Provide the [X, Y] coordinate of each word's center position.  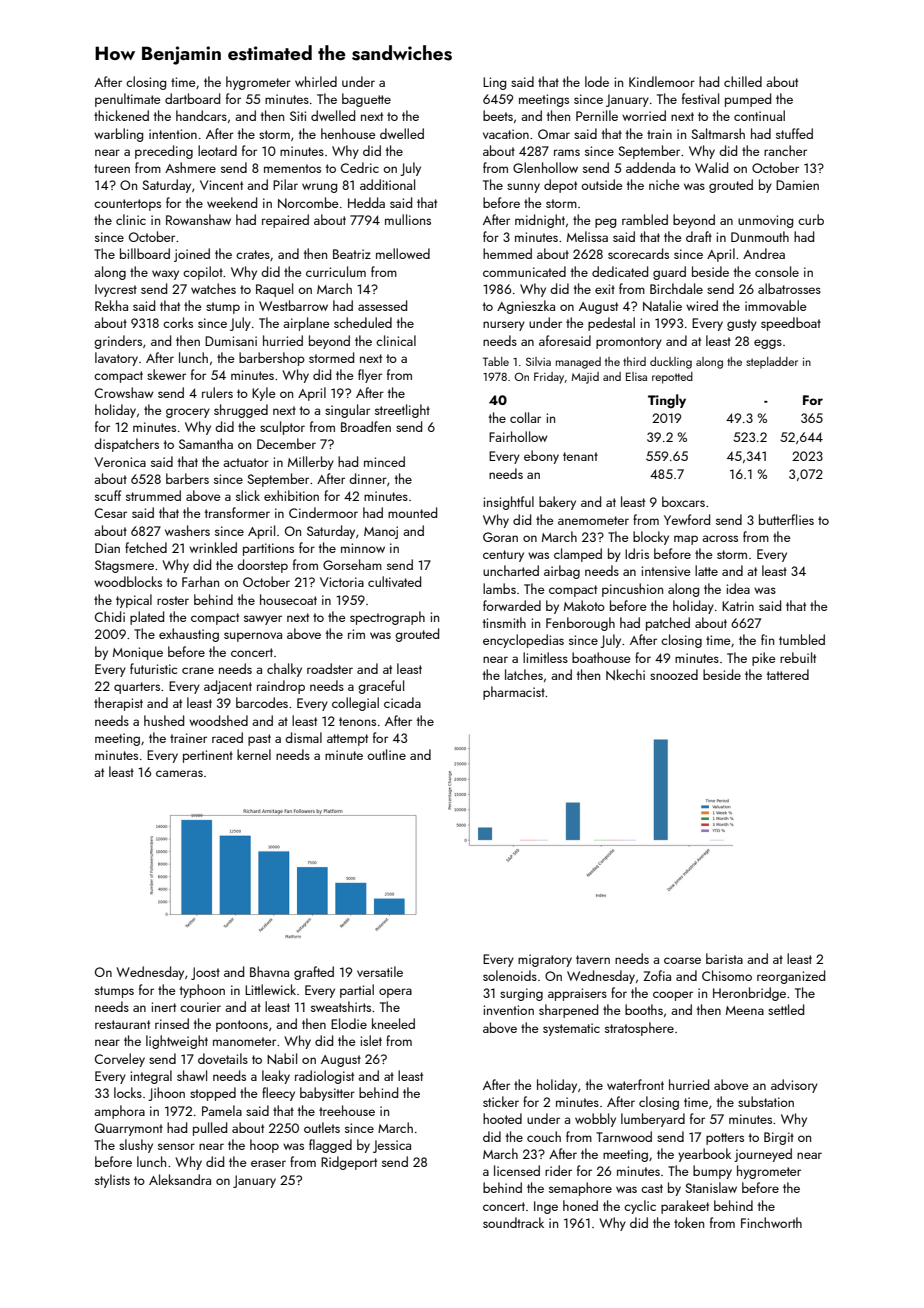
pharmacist [514, 693]
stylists [112, 1181]
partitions [268, 549]
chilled [743, 81]
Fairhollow [518, 436]
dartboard [192, 98]
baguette [366, 100]
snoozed [674, 674]
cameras [179, 773]
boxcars [683, 501]
